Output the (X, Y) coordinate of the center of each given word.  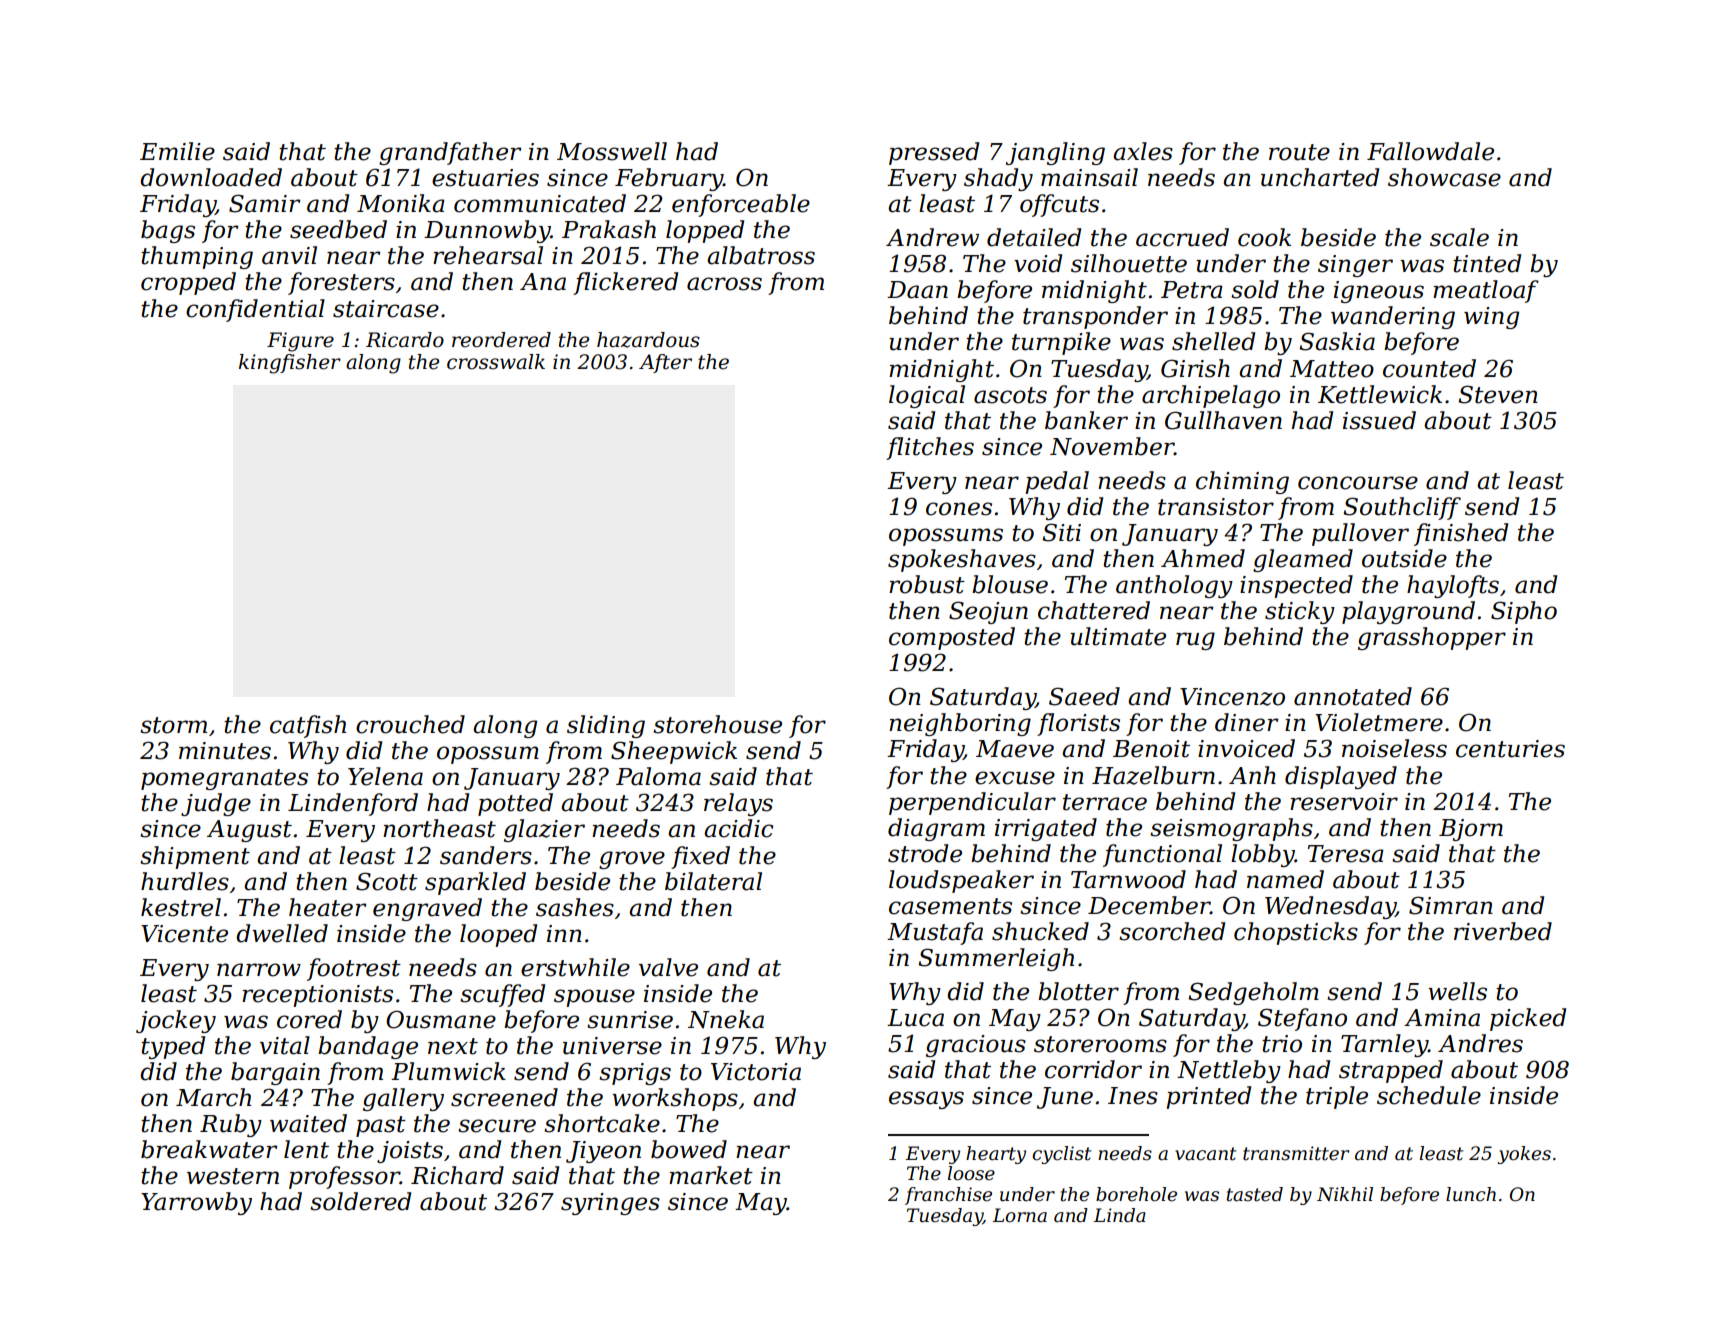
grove (632, 860)
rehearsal (488, 255)
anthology (1174, 586)
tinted (1487, 263)
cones (959, 509)
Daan (917, 290)
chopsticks (1296, 933)
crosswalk (496, 362)
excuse (1015, 778)
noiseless (1394, 748)
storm (173, 725)
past (381, 1126)
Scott (387, 881)
